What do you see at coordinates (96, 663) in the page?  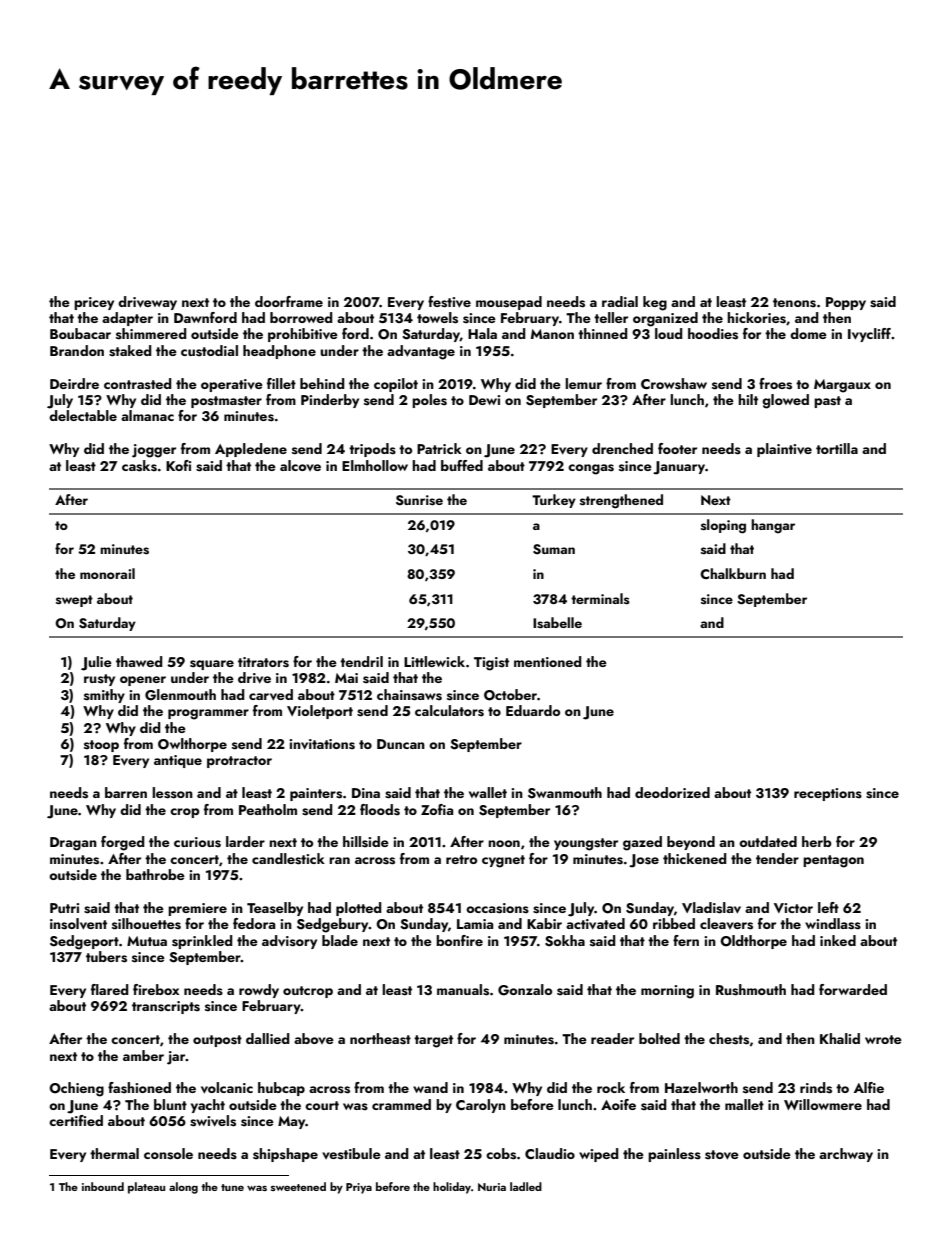 I see `Julie` at bounding box center [96, 663].
